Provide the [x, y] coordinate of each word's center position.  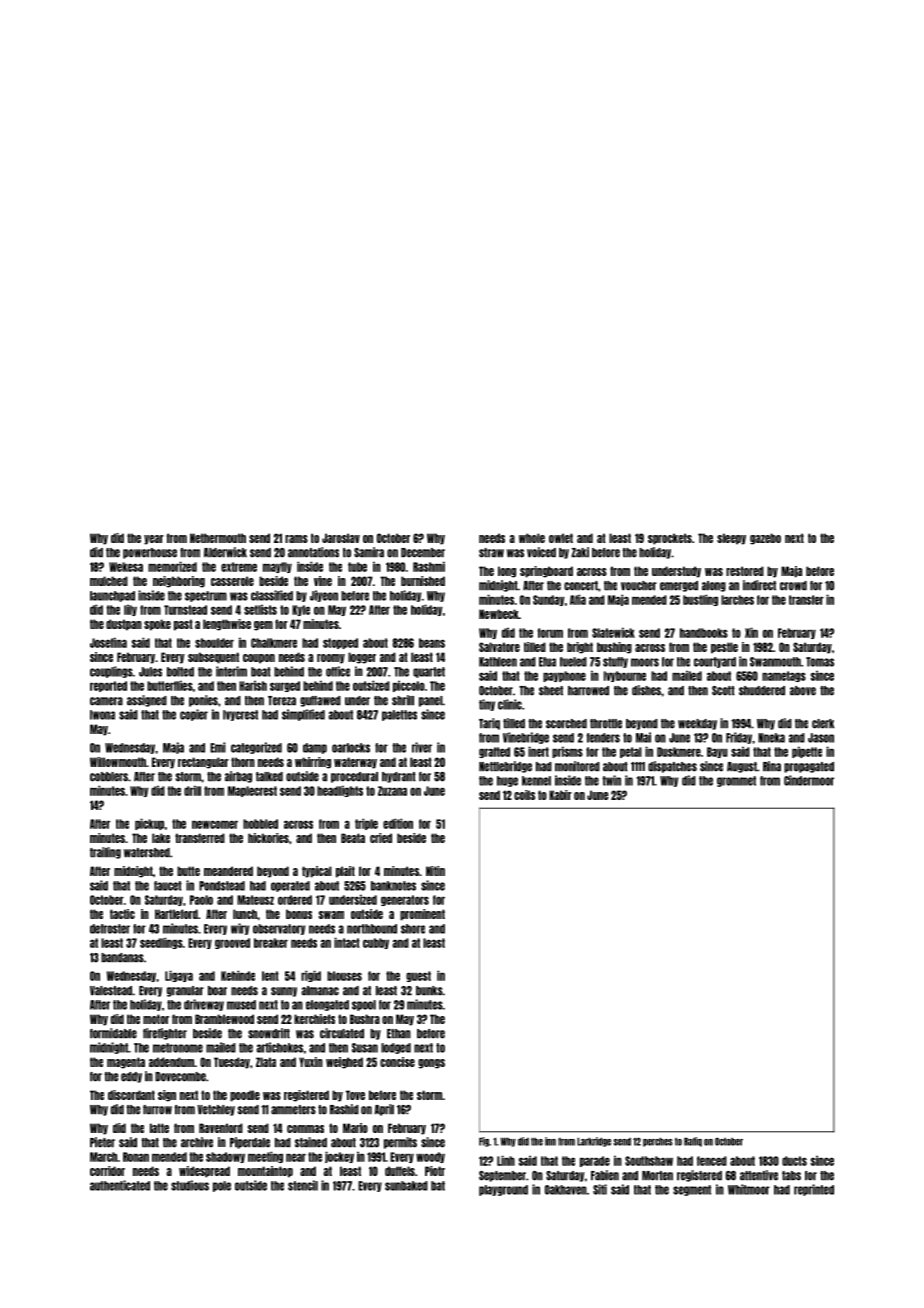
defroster [110, 929]
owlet [561, 538]
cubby [376, 943]
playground [503, 1190]
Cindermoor [809, 780]
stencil [303, 1185]
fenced [712, 1161]
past [183, 625]
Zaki [580, 552]
